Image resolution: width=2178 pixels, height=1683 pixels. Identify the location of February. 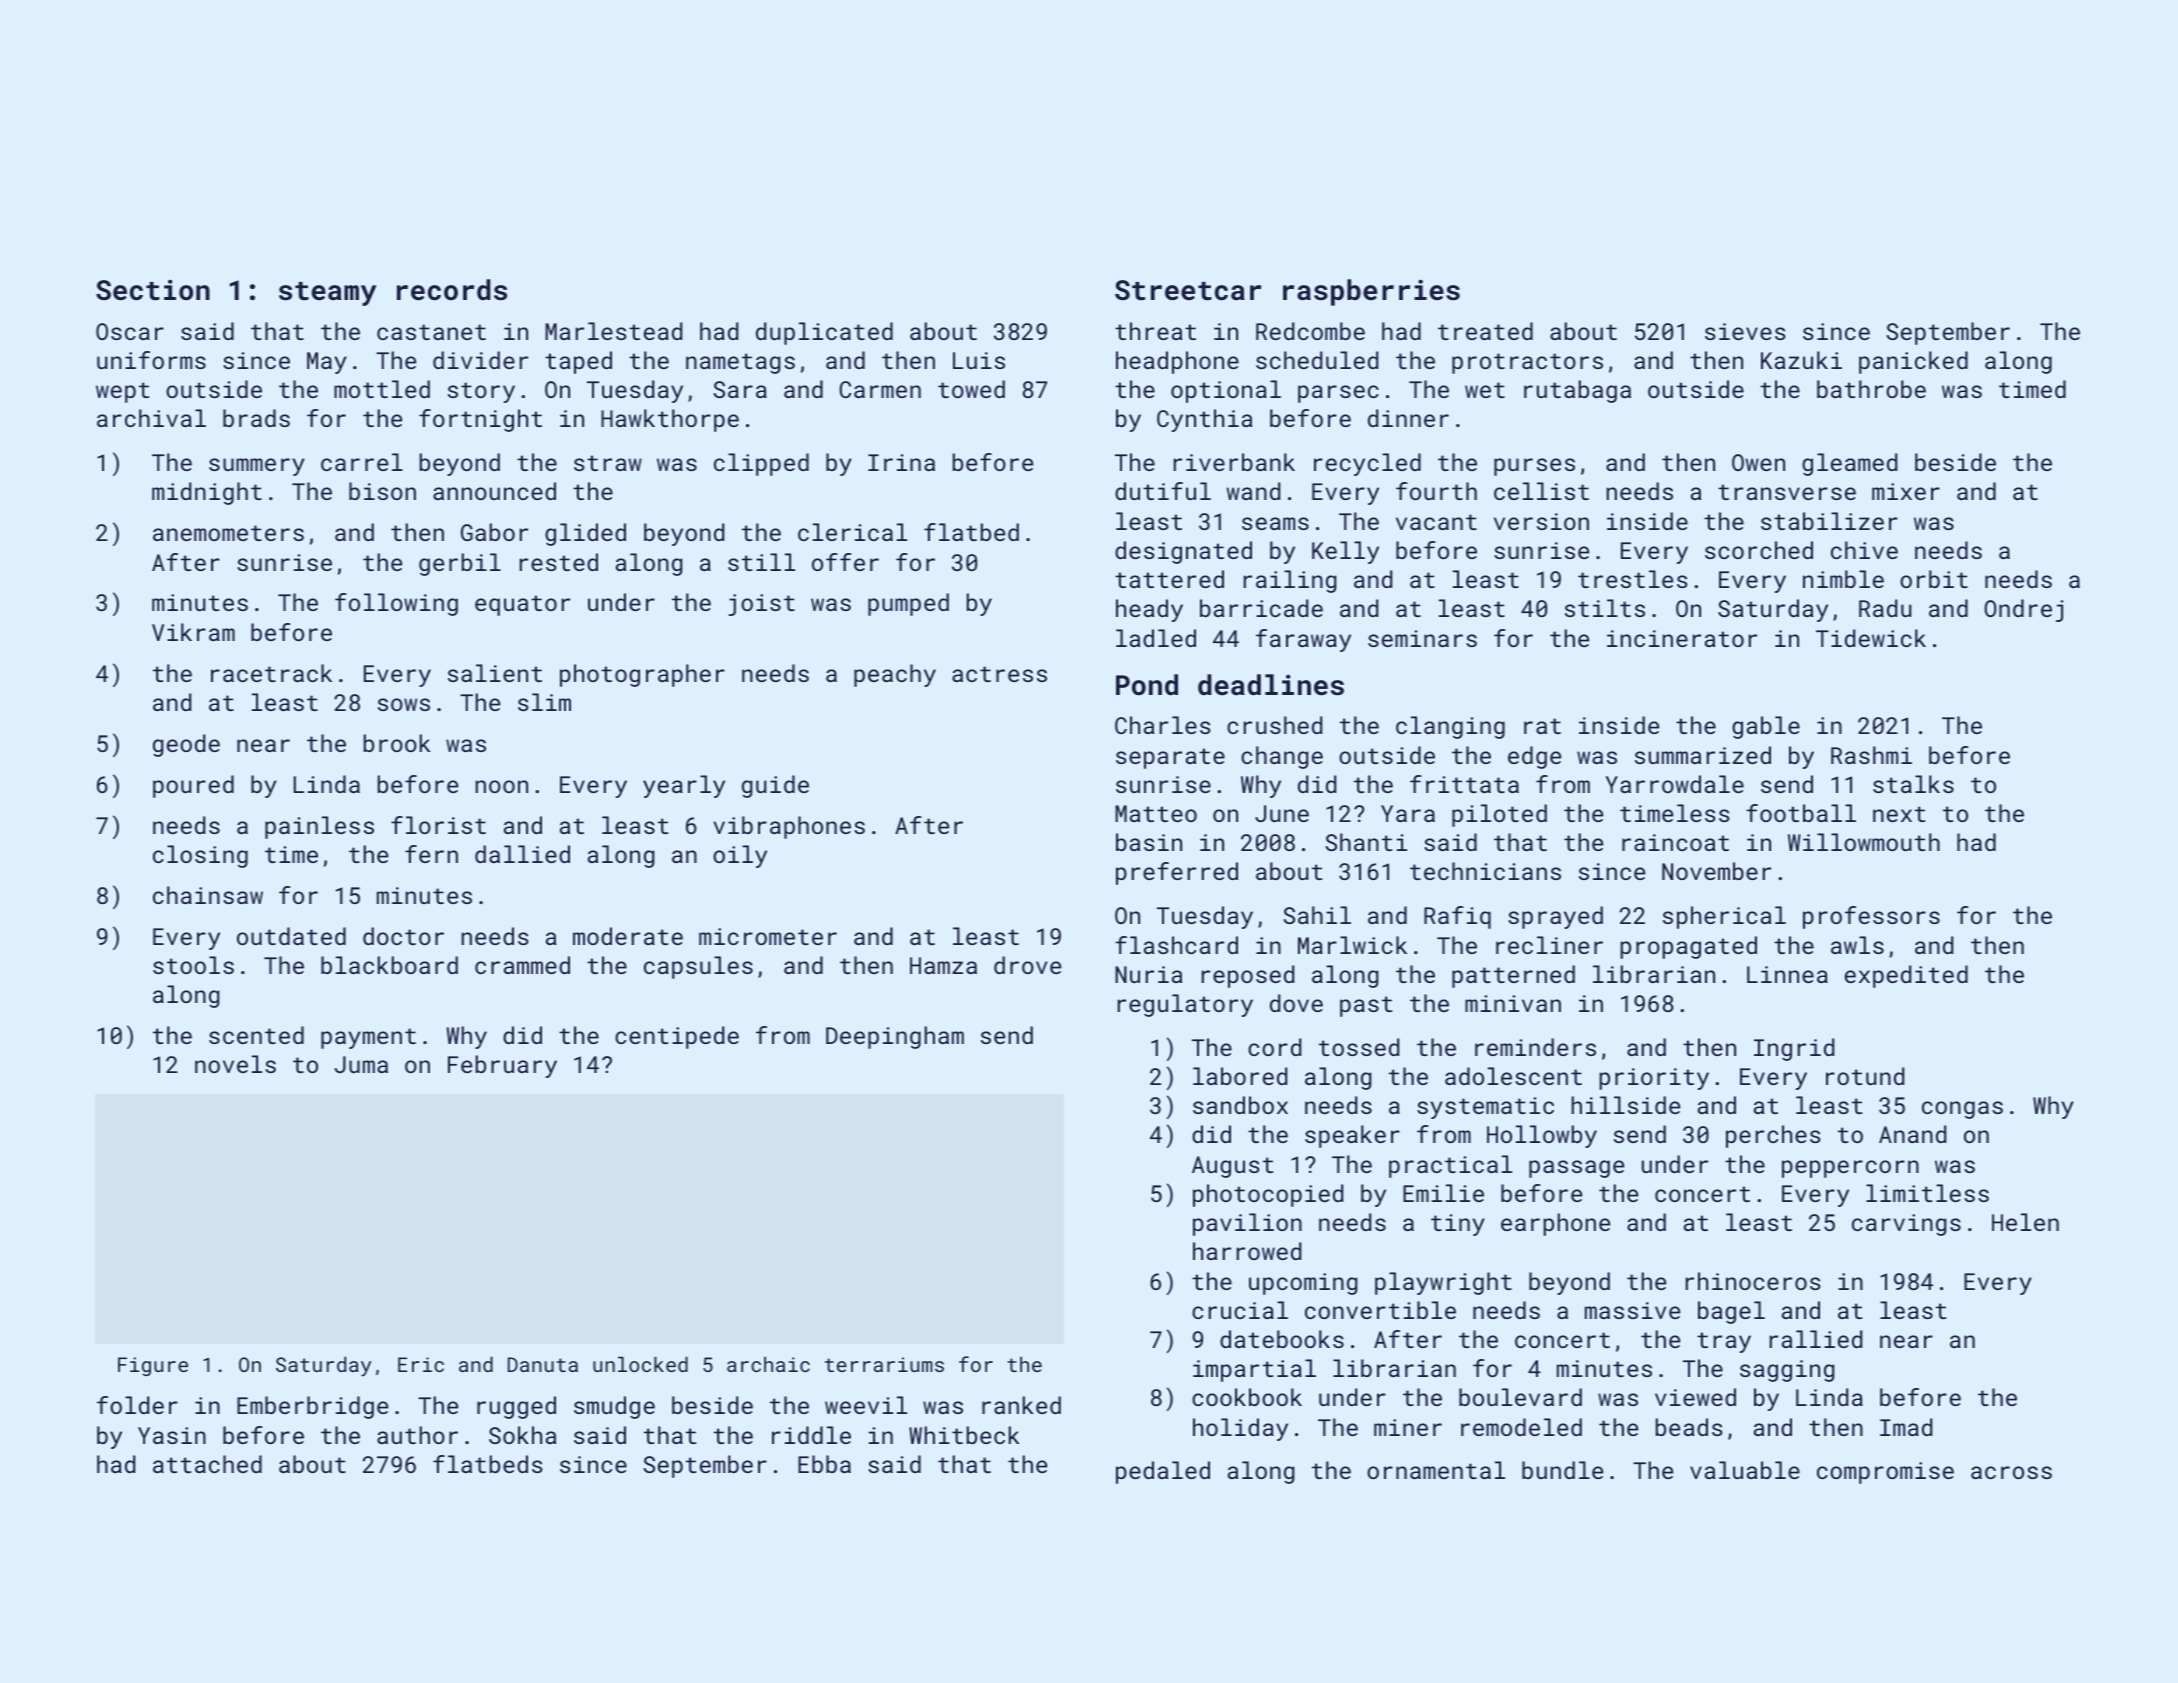
(502, 1066).
